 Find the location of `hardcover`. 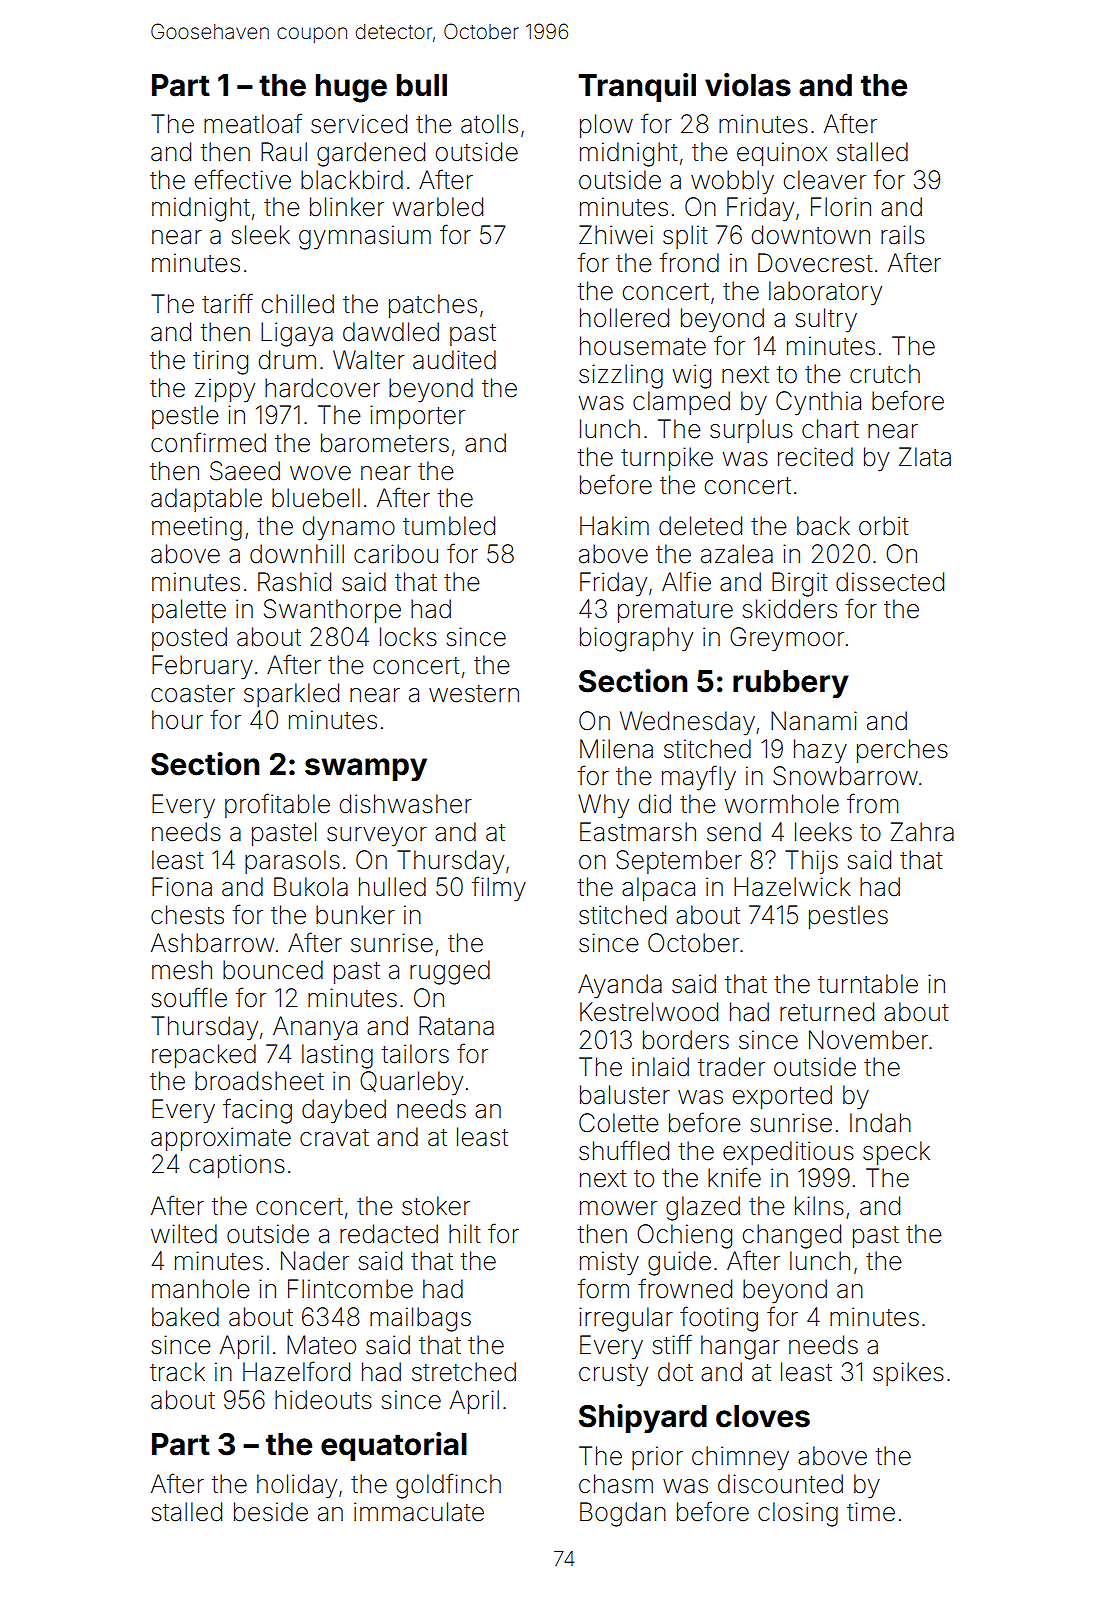

hardcover is located at coordinates (322, 388).
